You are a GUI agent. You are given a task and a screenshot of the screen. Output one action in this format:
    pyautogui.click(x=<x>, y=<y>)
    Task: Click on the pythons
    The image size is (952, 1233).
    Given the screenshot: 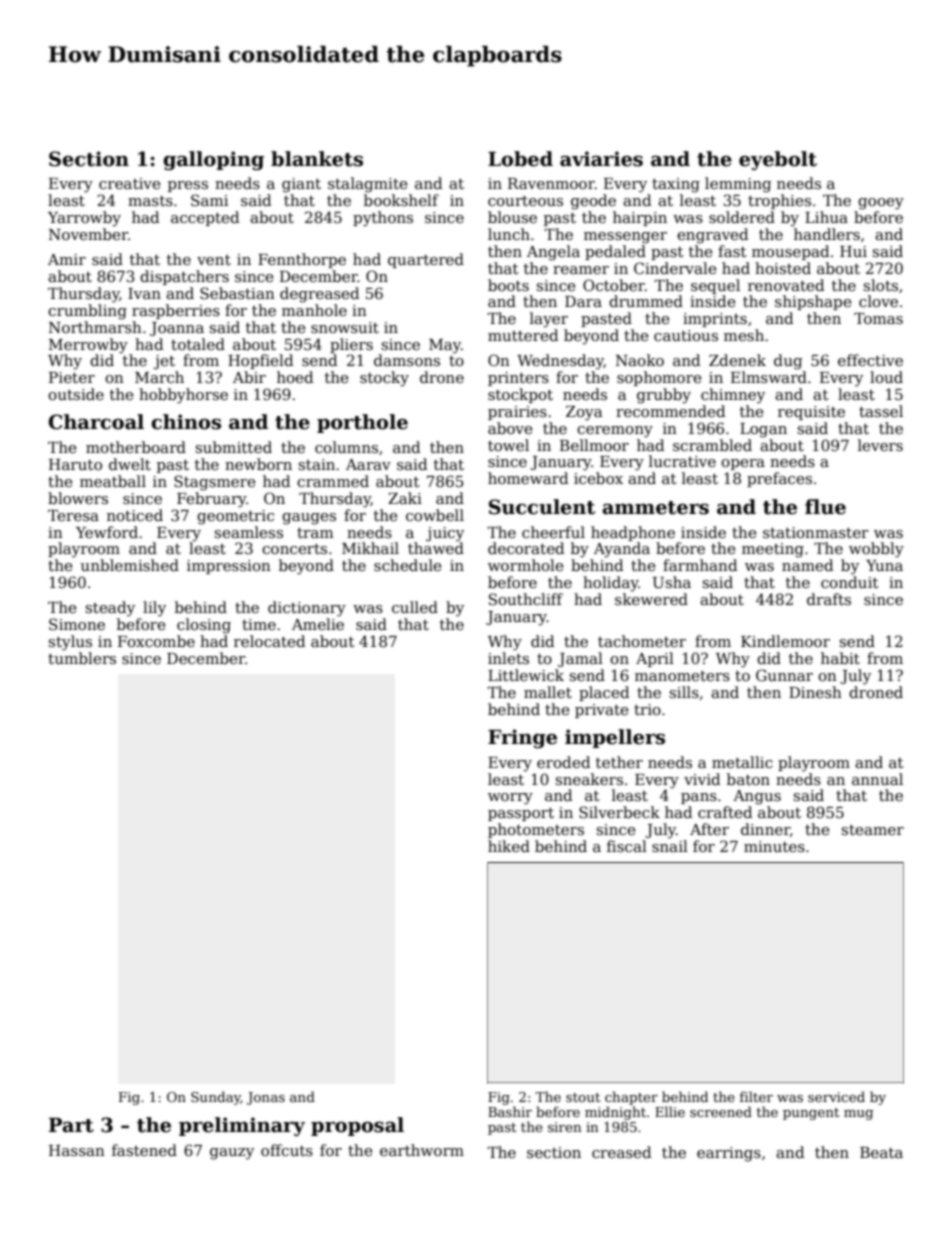 What is the action you would take?
    pyautogui.click(x=383, y=219)
